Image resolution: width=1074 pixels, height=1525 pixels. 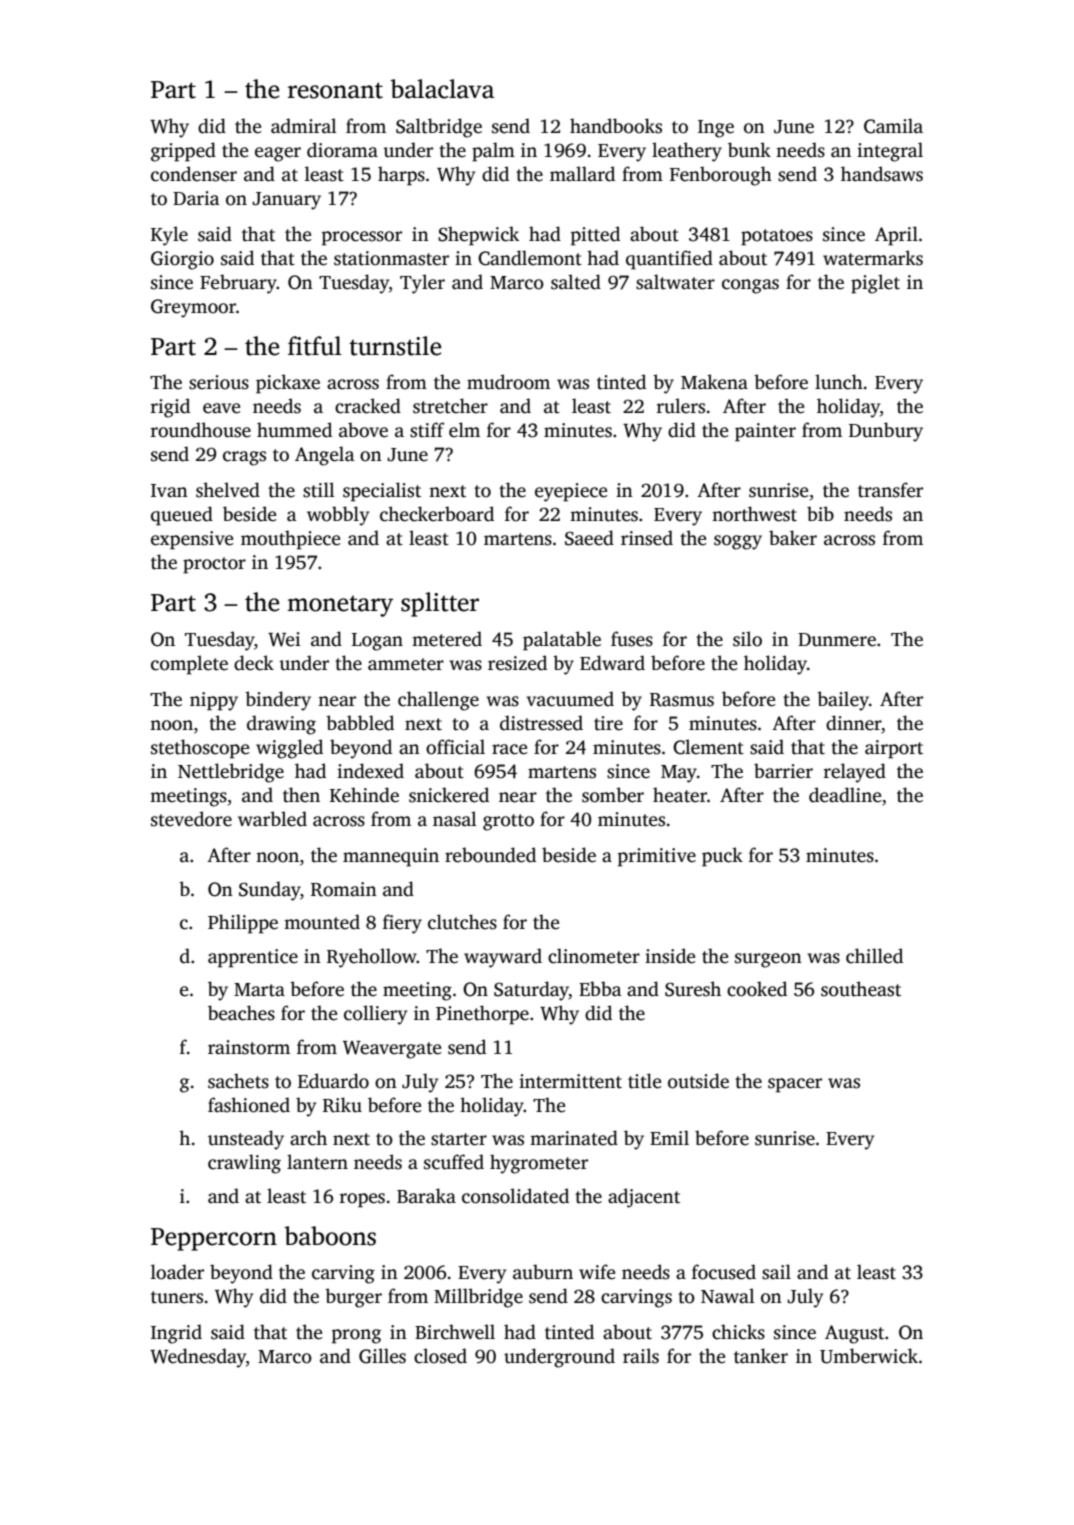 What do you see at coordinates (335, 90) in the page?
I see `resonant` at bounding box center [335, 90].
